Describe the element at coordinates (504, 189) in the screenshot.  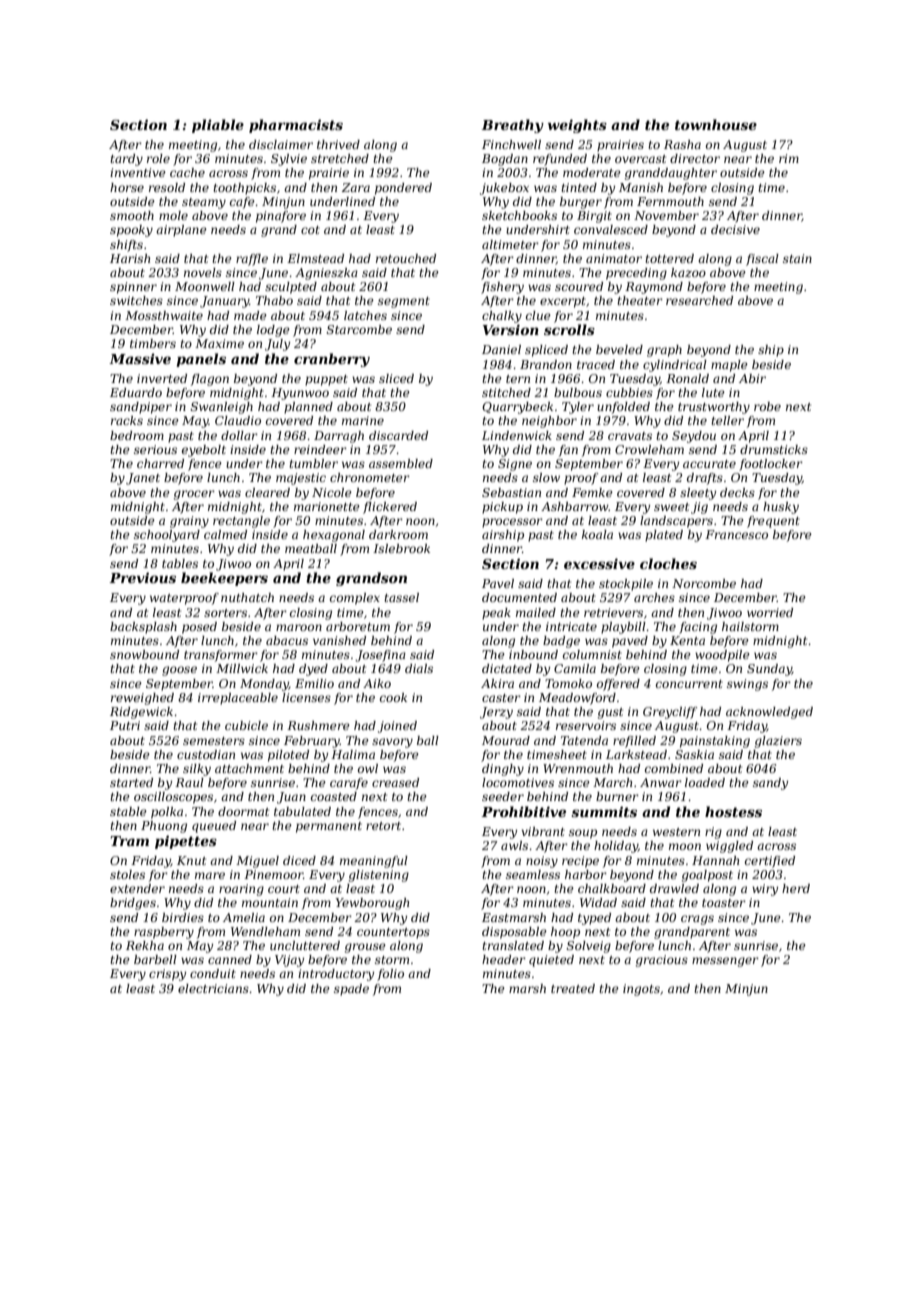
I see `jukebox` at that location.
